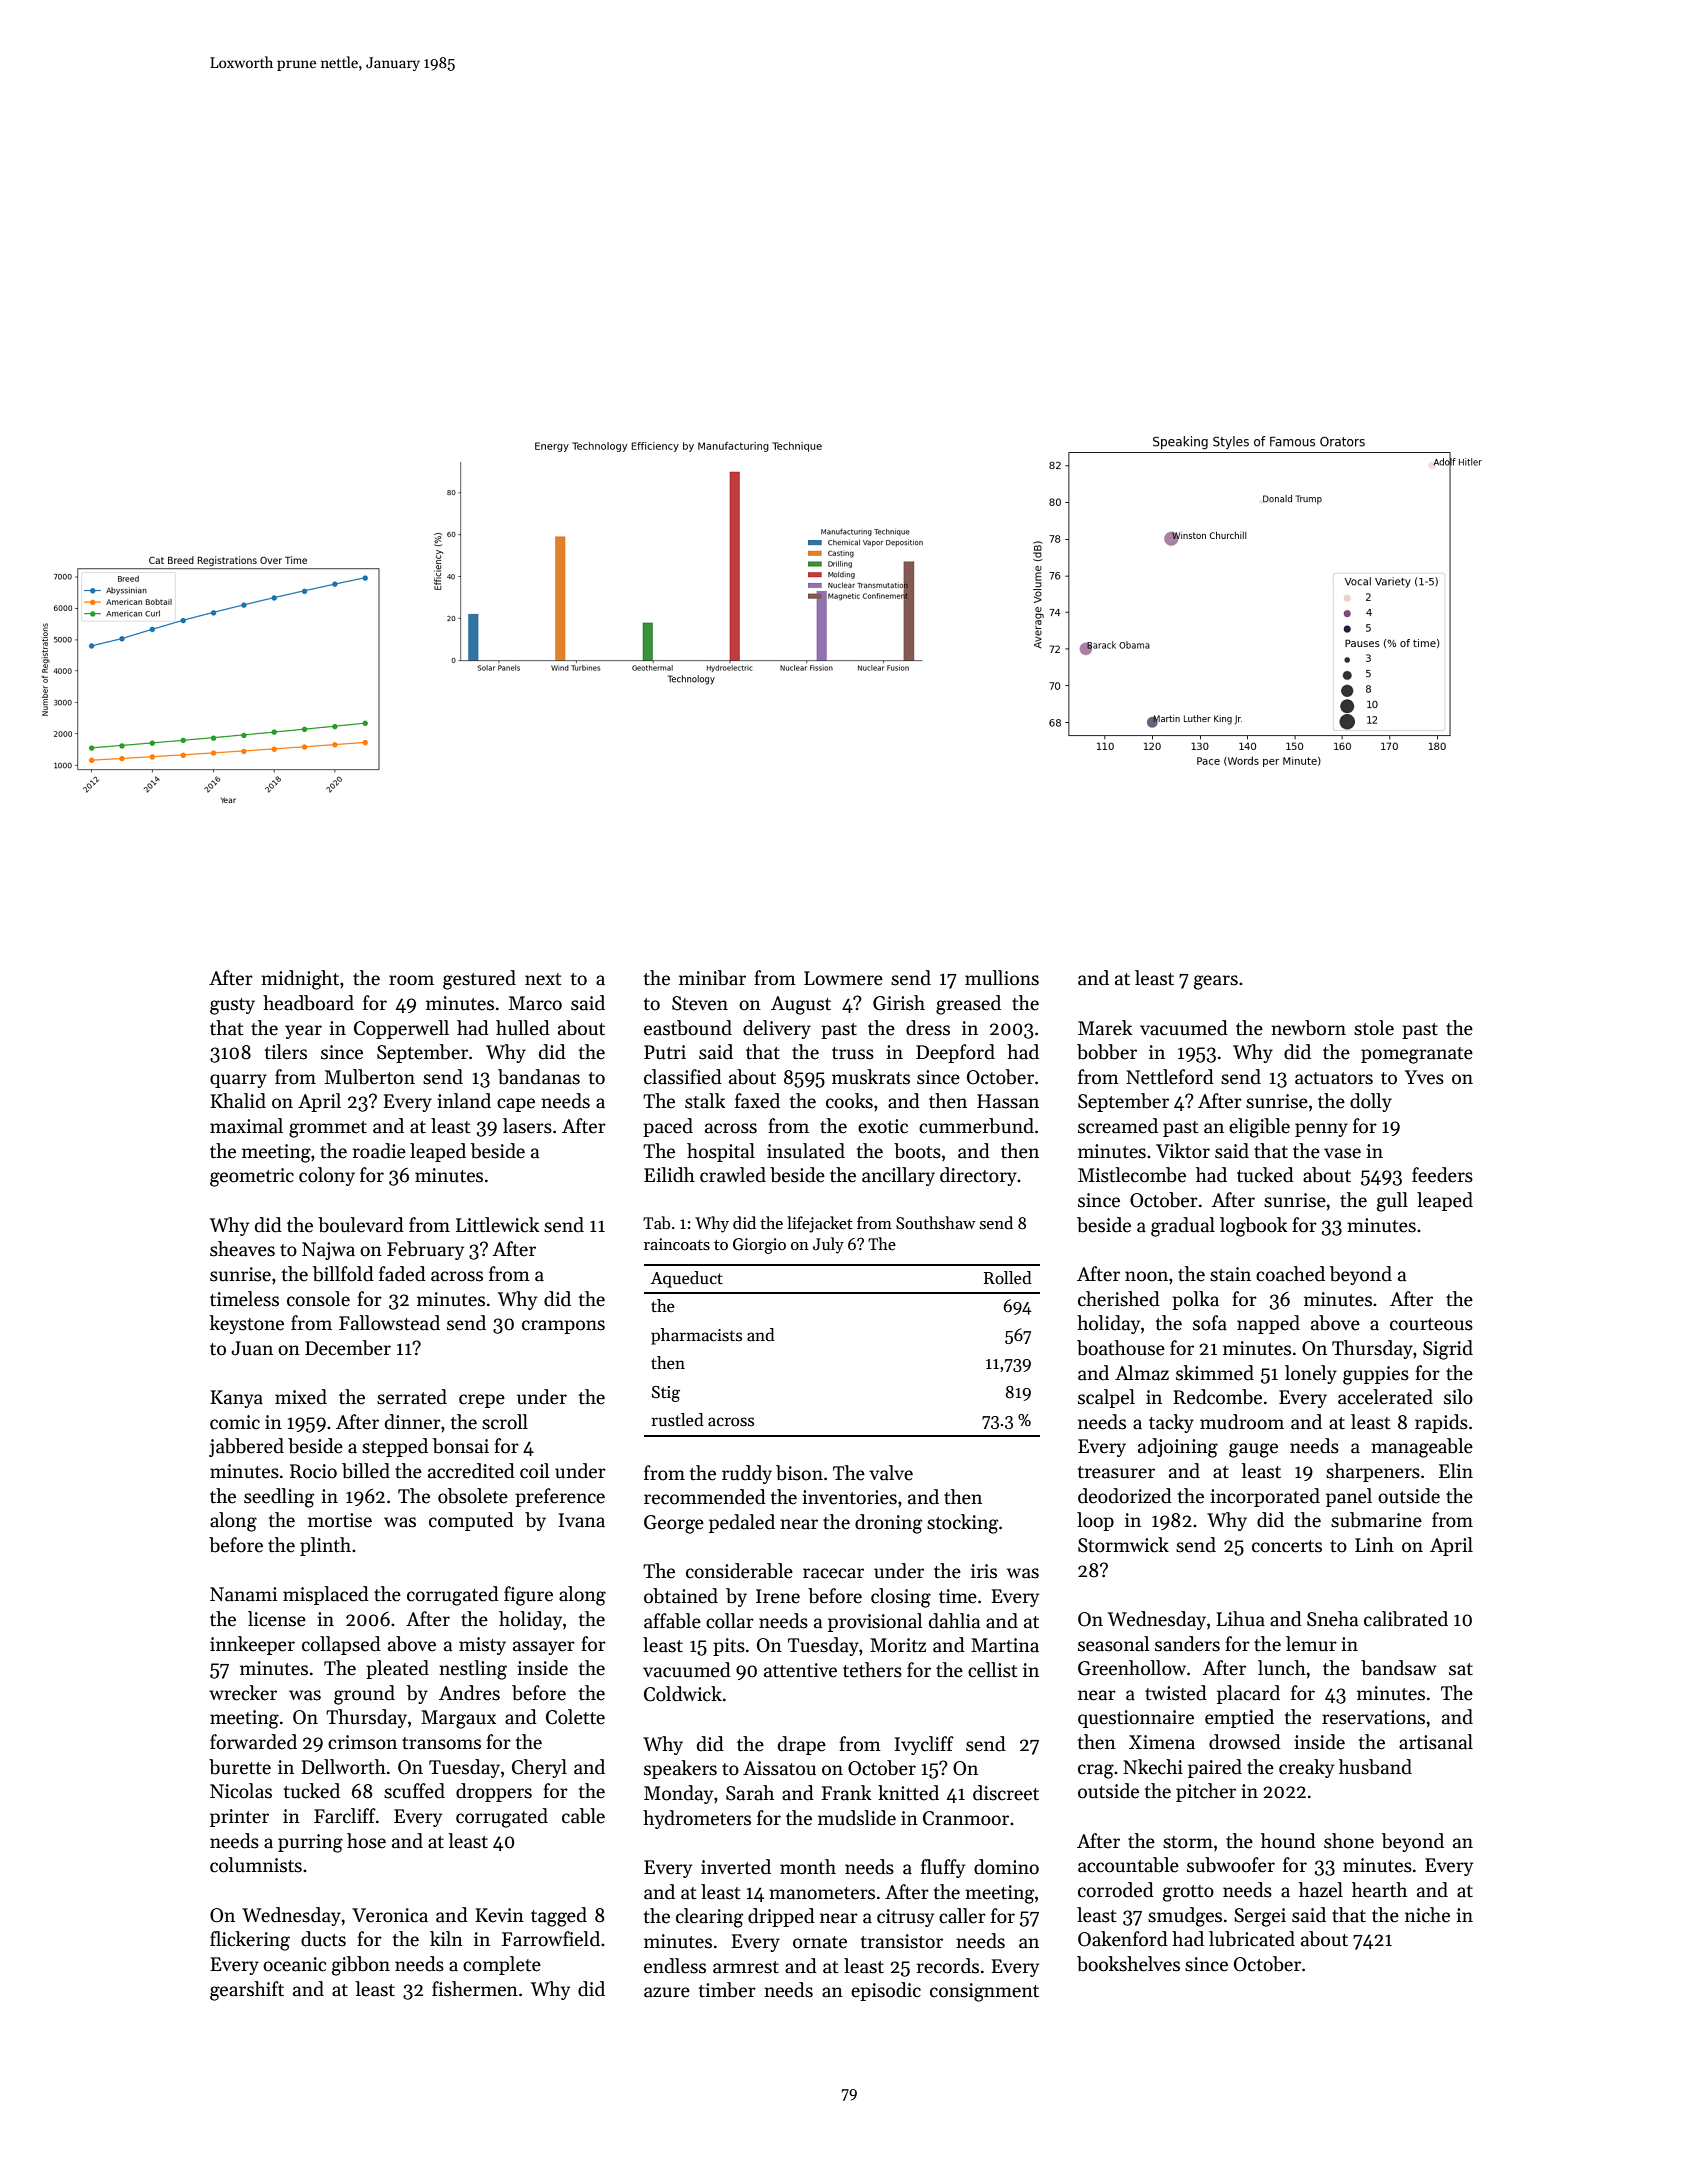 The image size is (1683, 2178). Describe the element at coordinates (1176, 1693) in the screenshot. I see `twisted` at that location.
